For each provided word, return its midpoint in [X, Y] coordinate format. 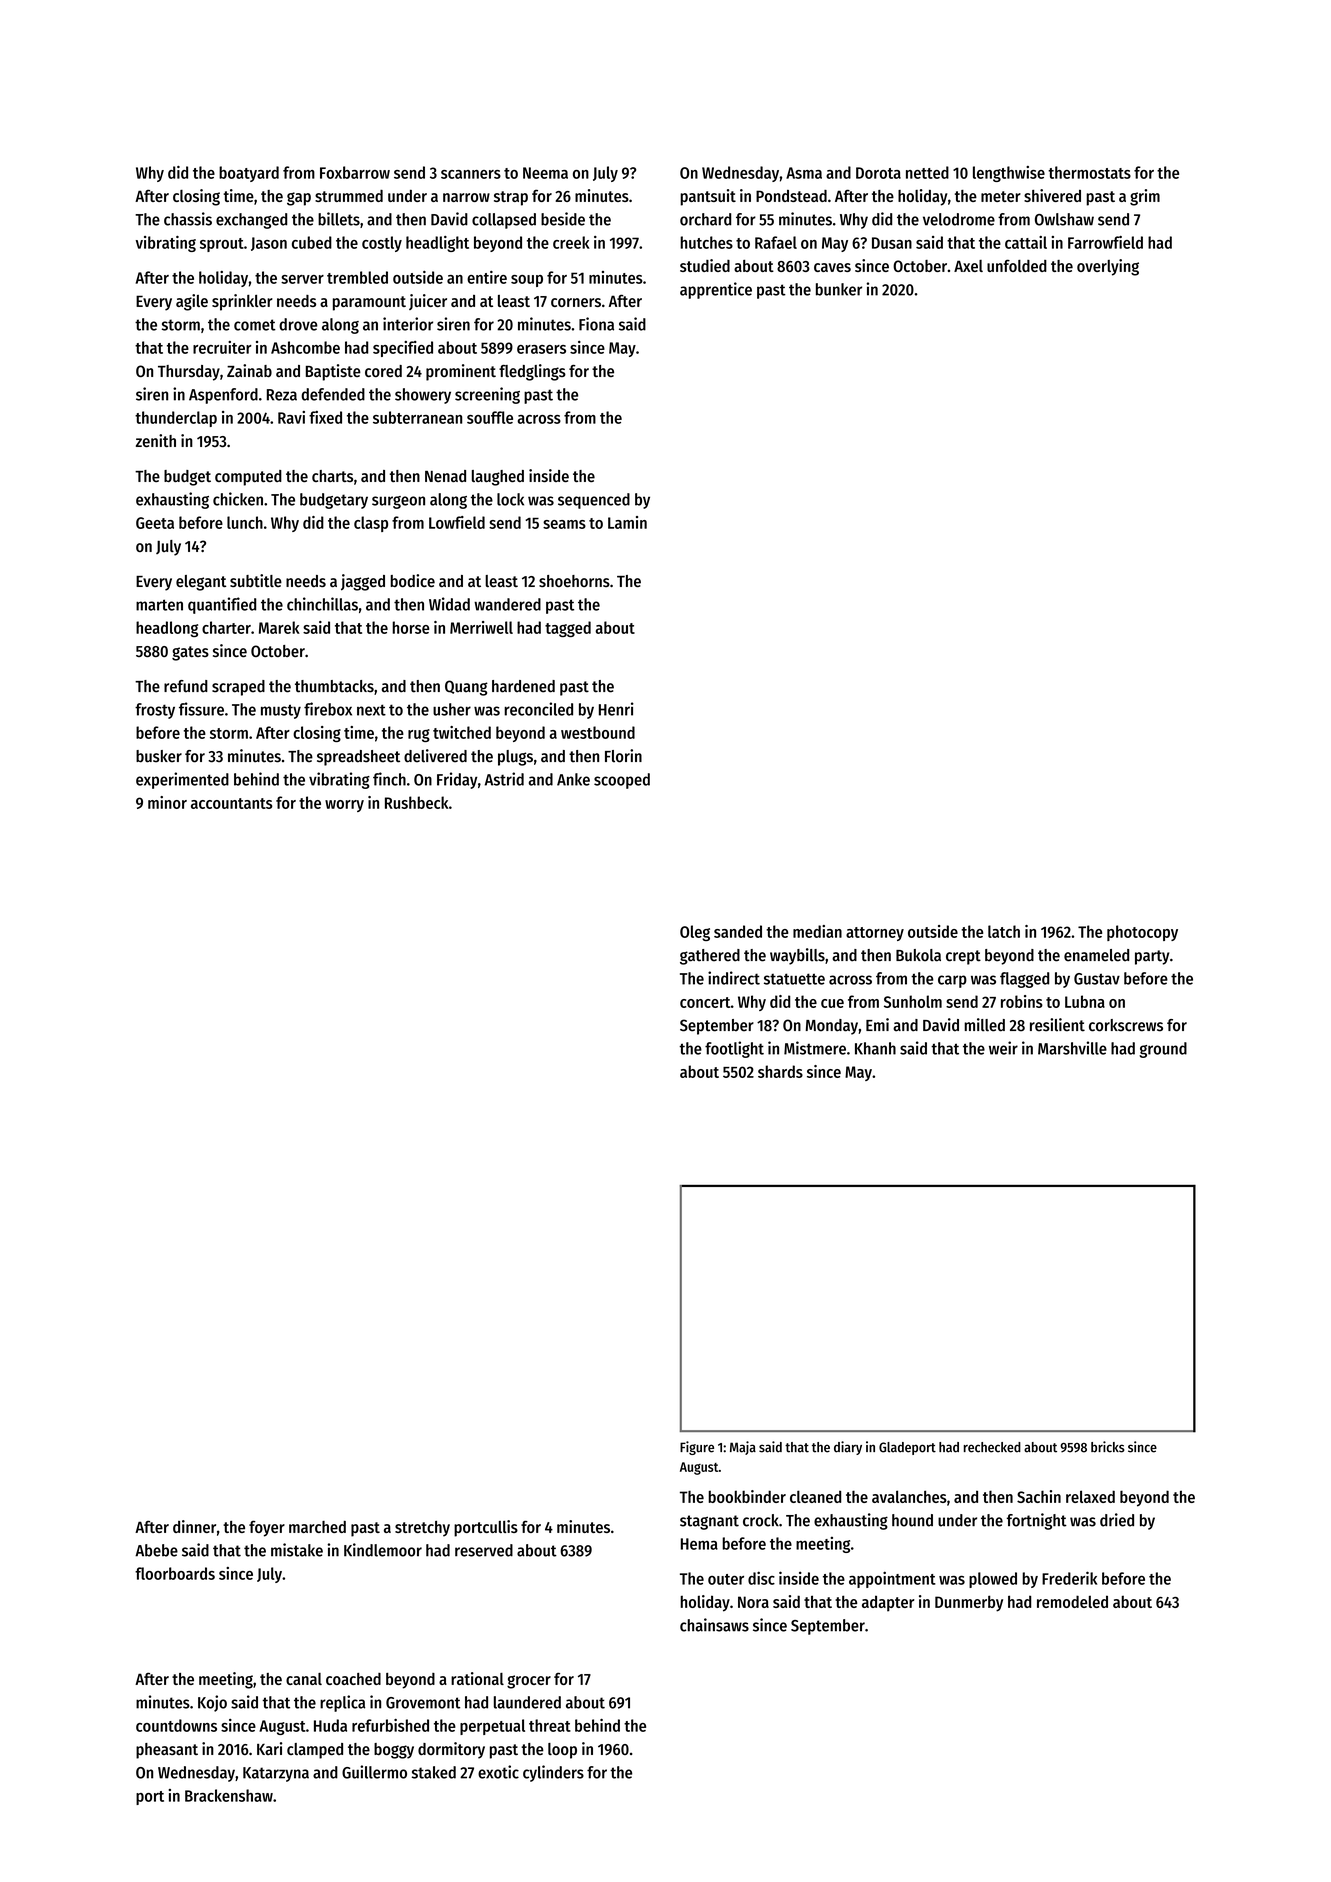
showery [423, 396]
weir [1003, 1048]
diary [848, 1448]
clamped [315, 1751]
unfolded [1017, 265]
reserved [484, 1550]
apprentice [716, 290]
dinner [194, 1526]
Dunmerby [969, 1603]
